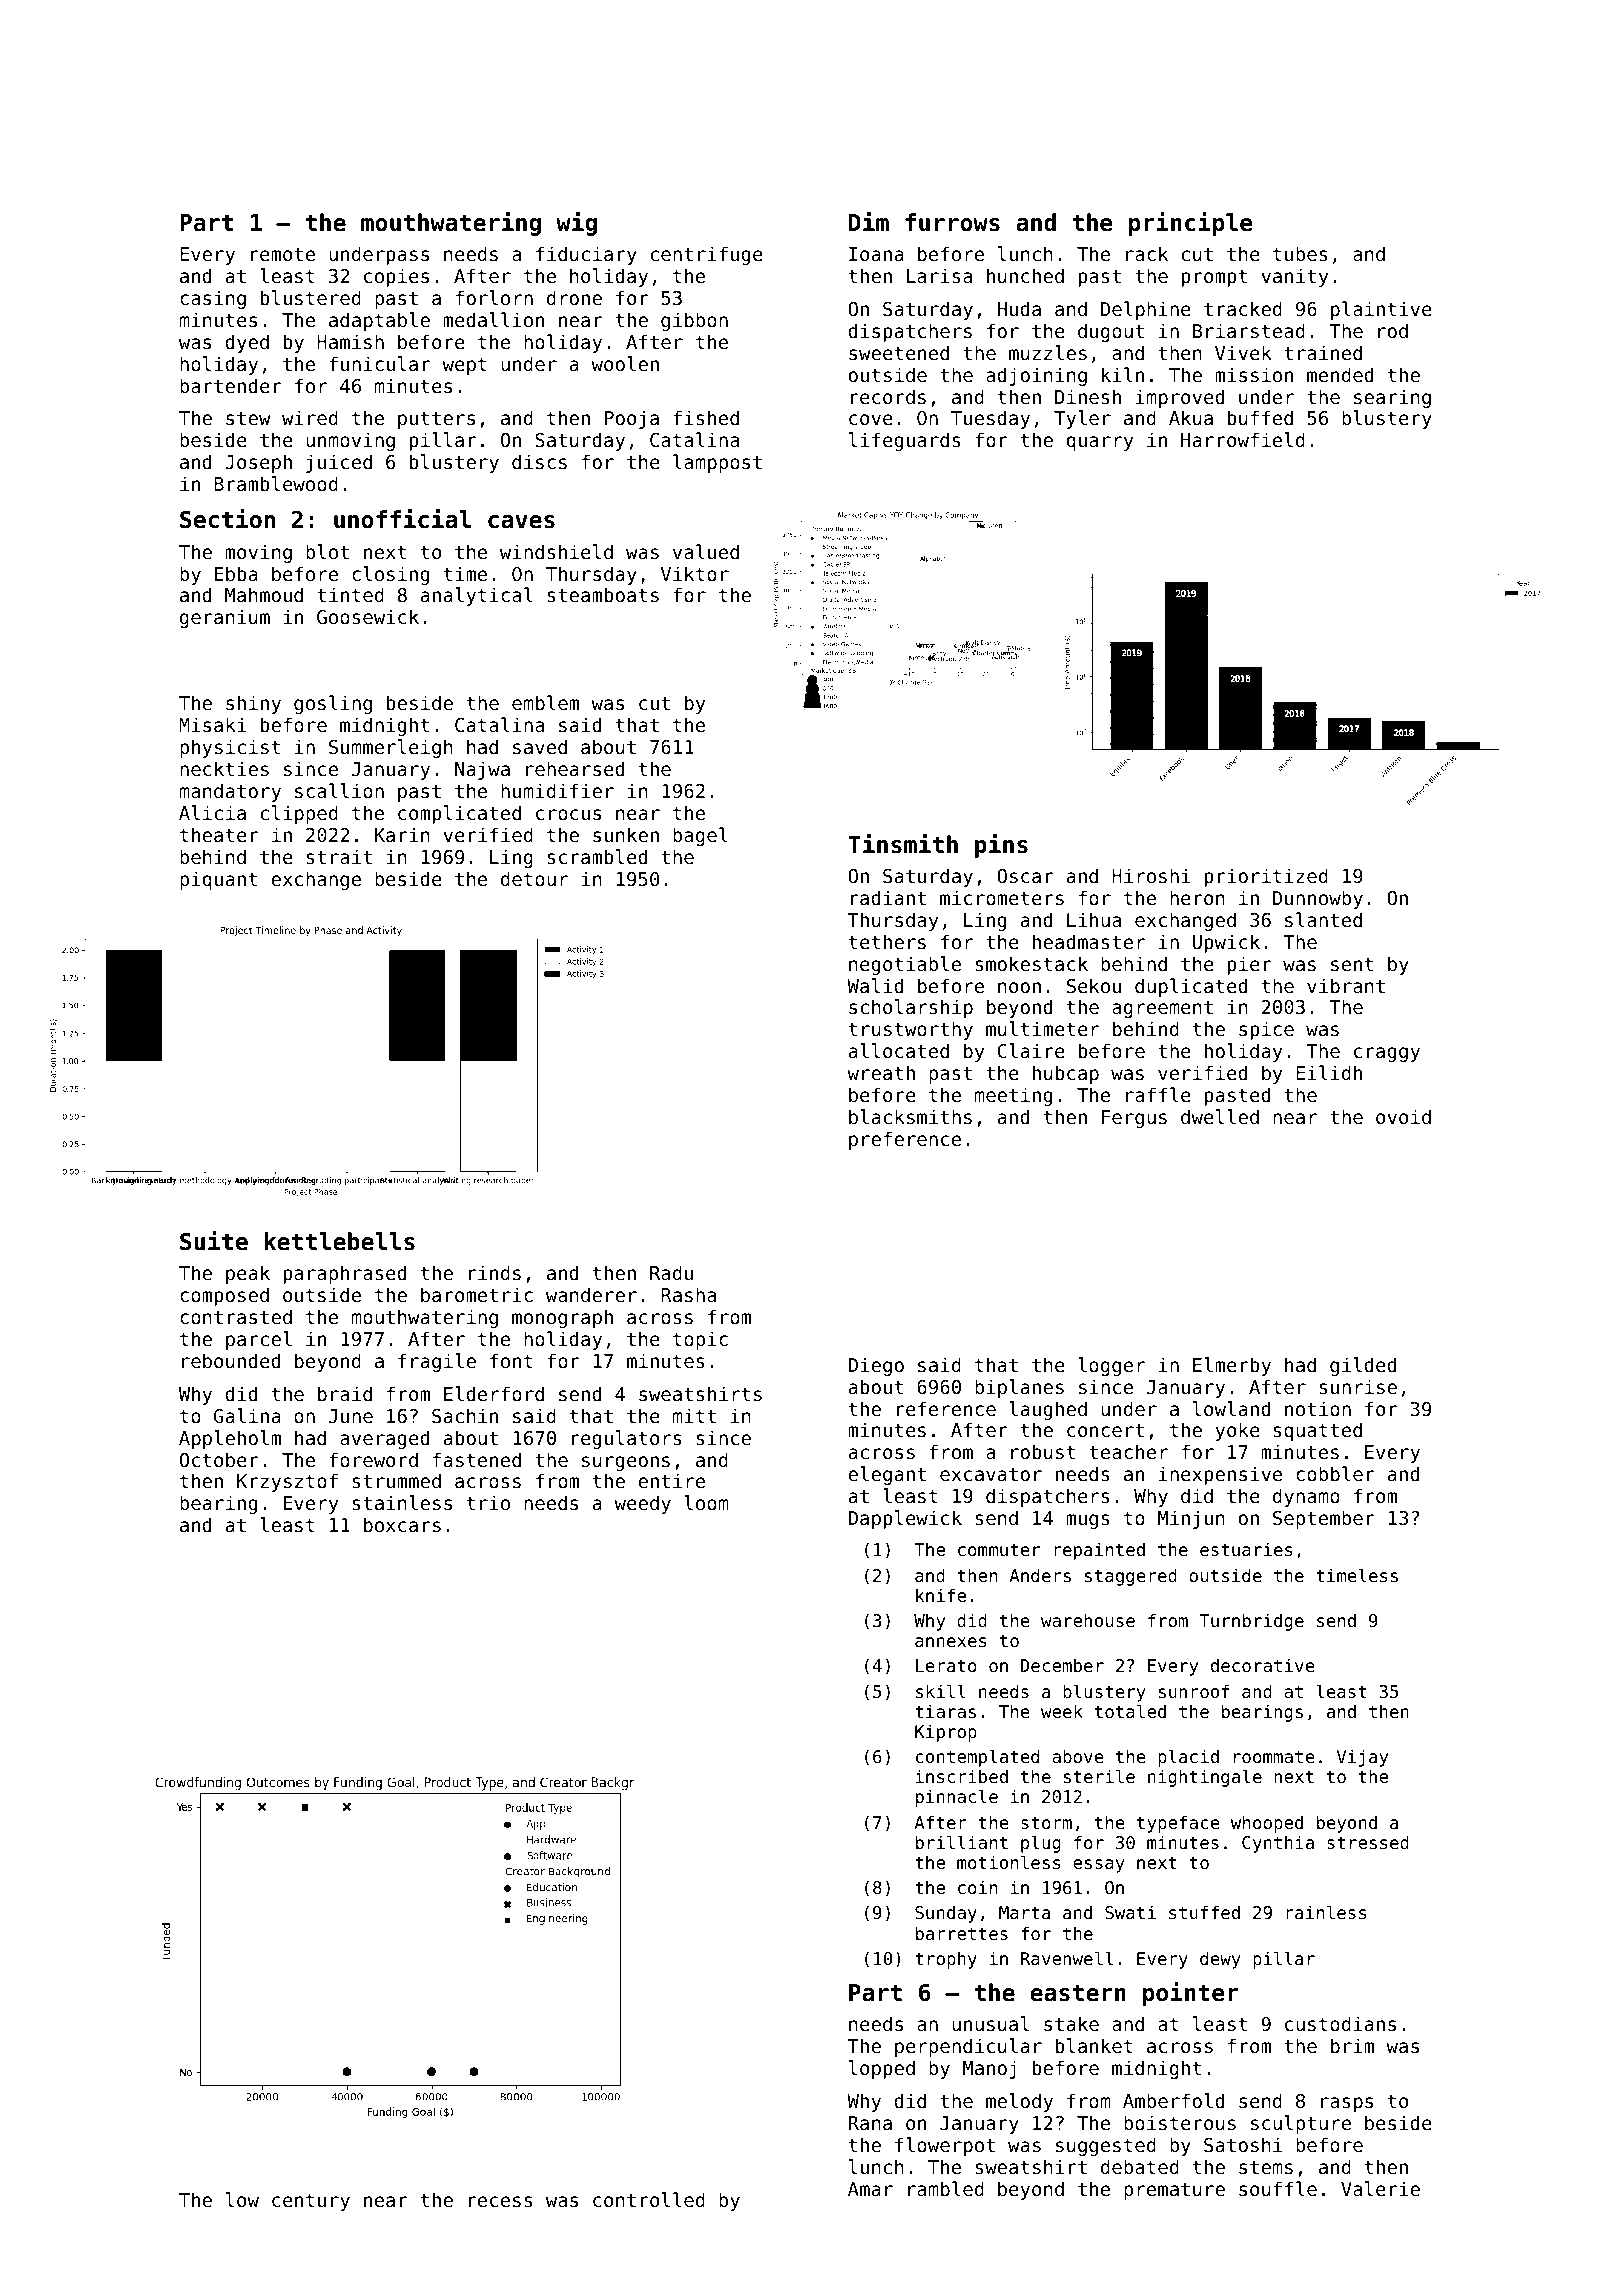 This screenshot has width=1620, height=2292. Describe the element at coordinates (283, 254) in the screenshot. I see `remote` at that location.
